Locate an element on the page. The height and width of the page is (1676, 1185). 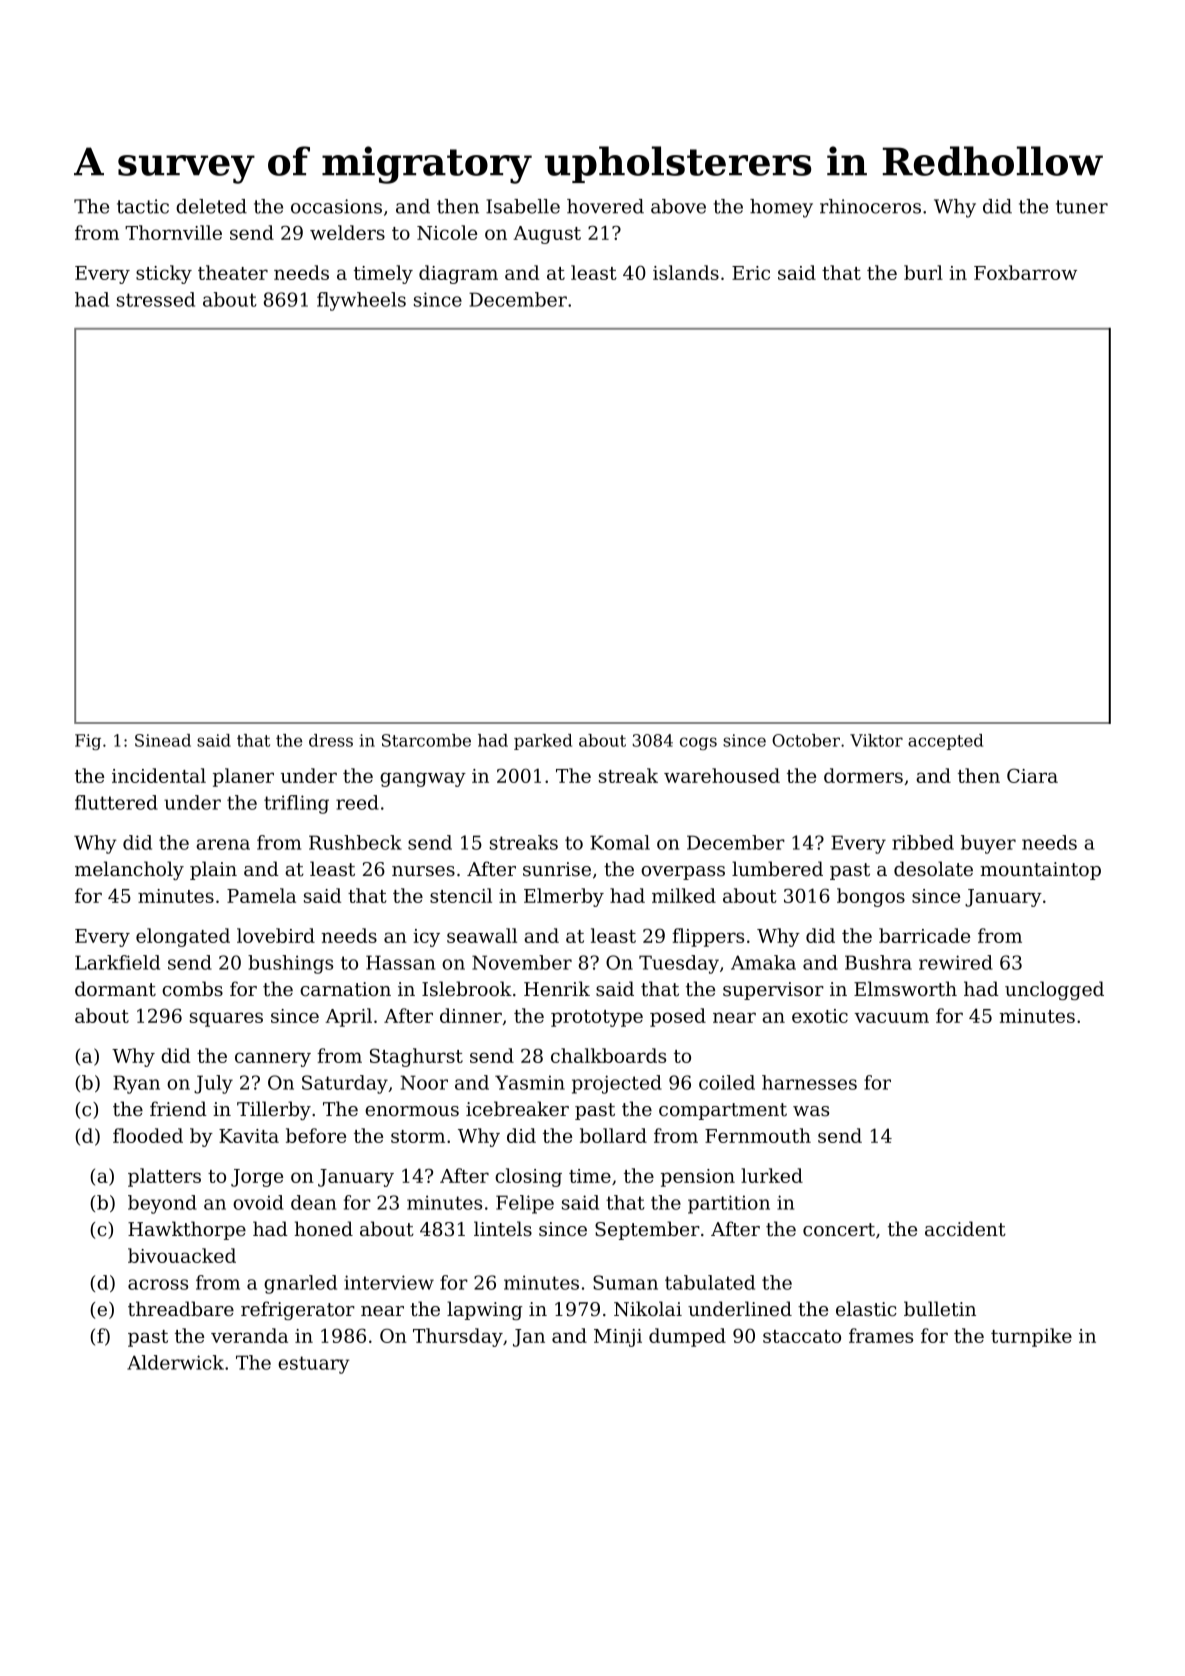
dormant is located at coordinates (115, 989).
